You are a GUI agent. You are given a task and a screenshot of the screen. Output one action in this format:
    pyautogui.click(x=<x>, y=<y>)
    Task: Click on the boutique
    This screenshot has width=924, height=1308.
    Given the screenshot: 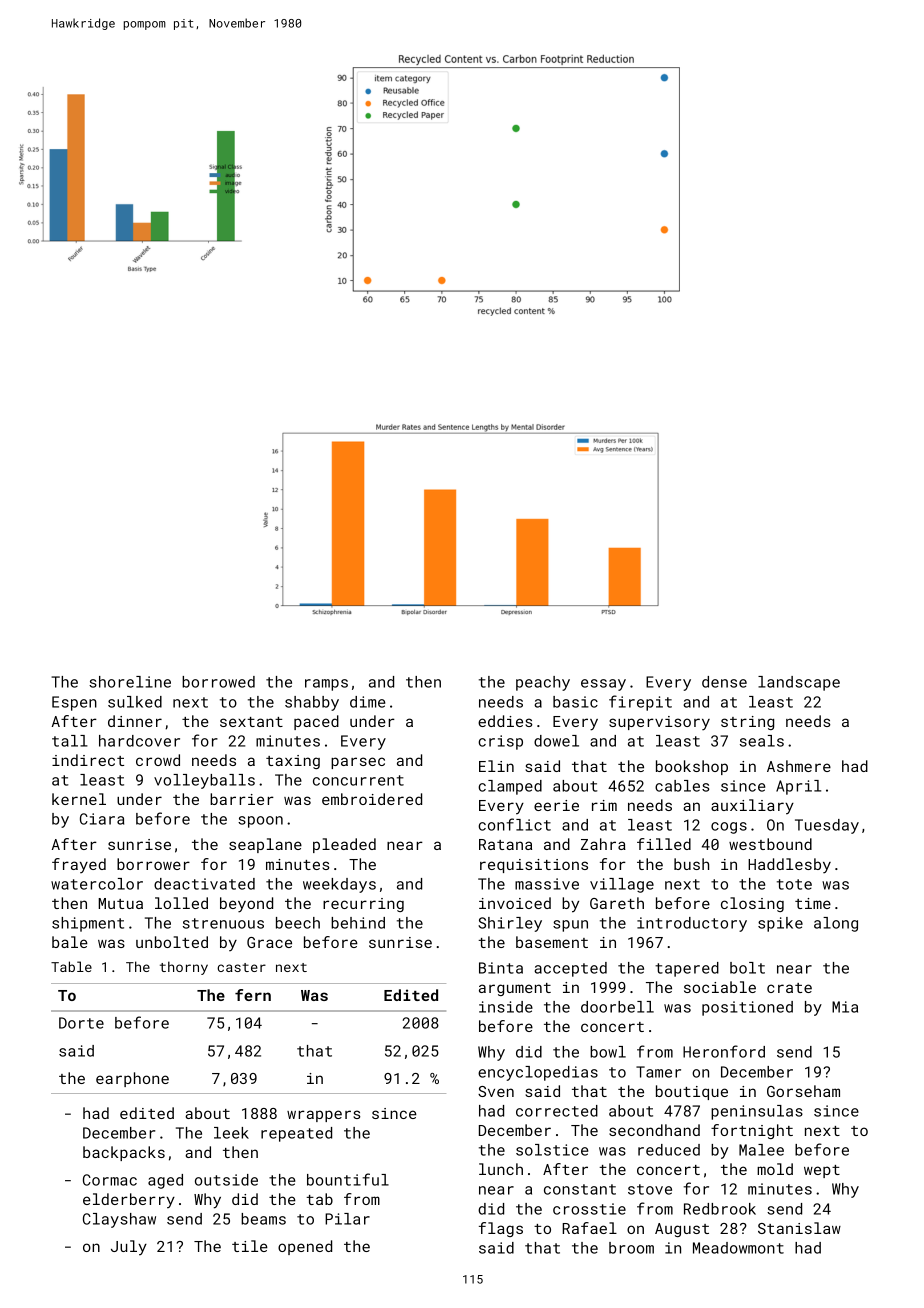 What is the action you would take?
    pyautogui.click(x=692, y=1092)
